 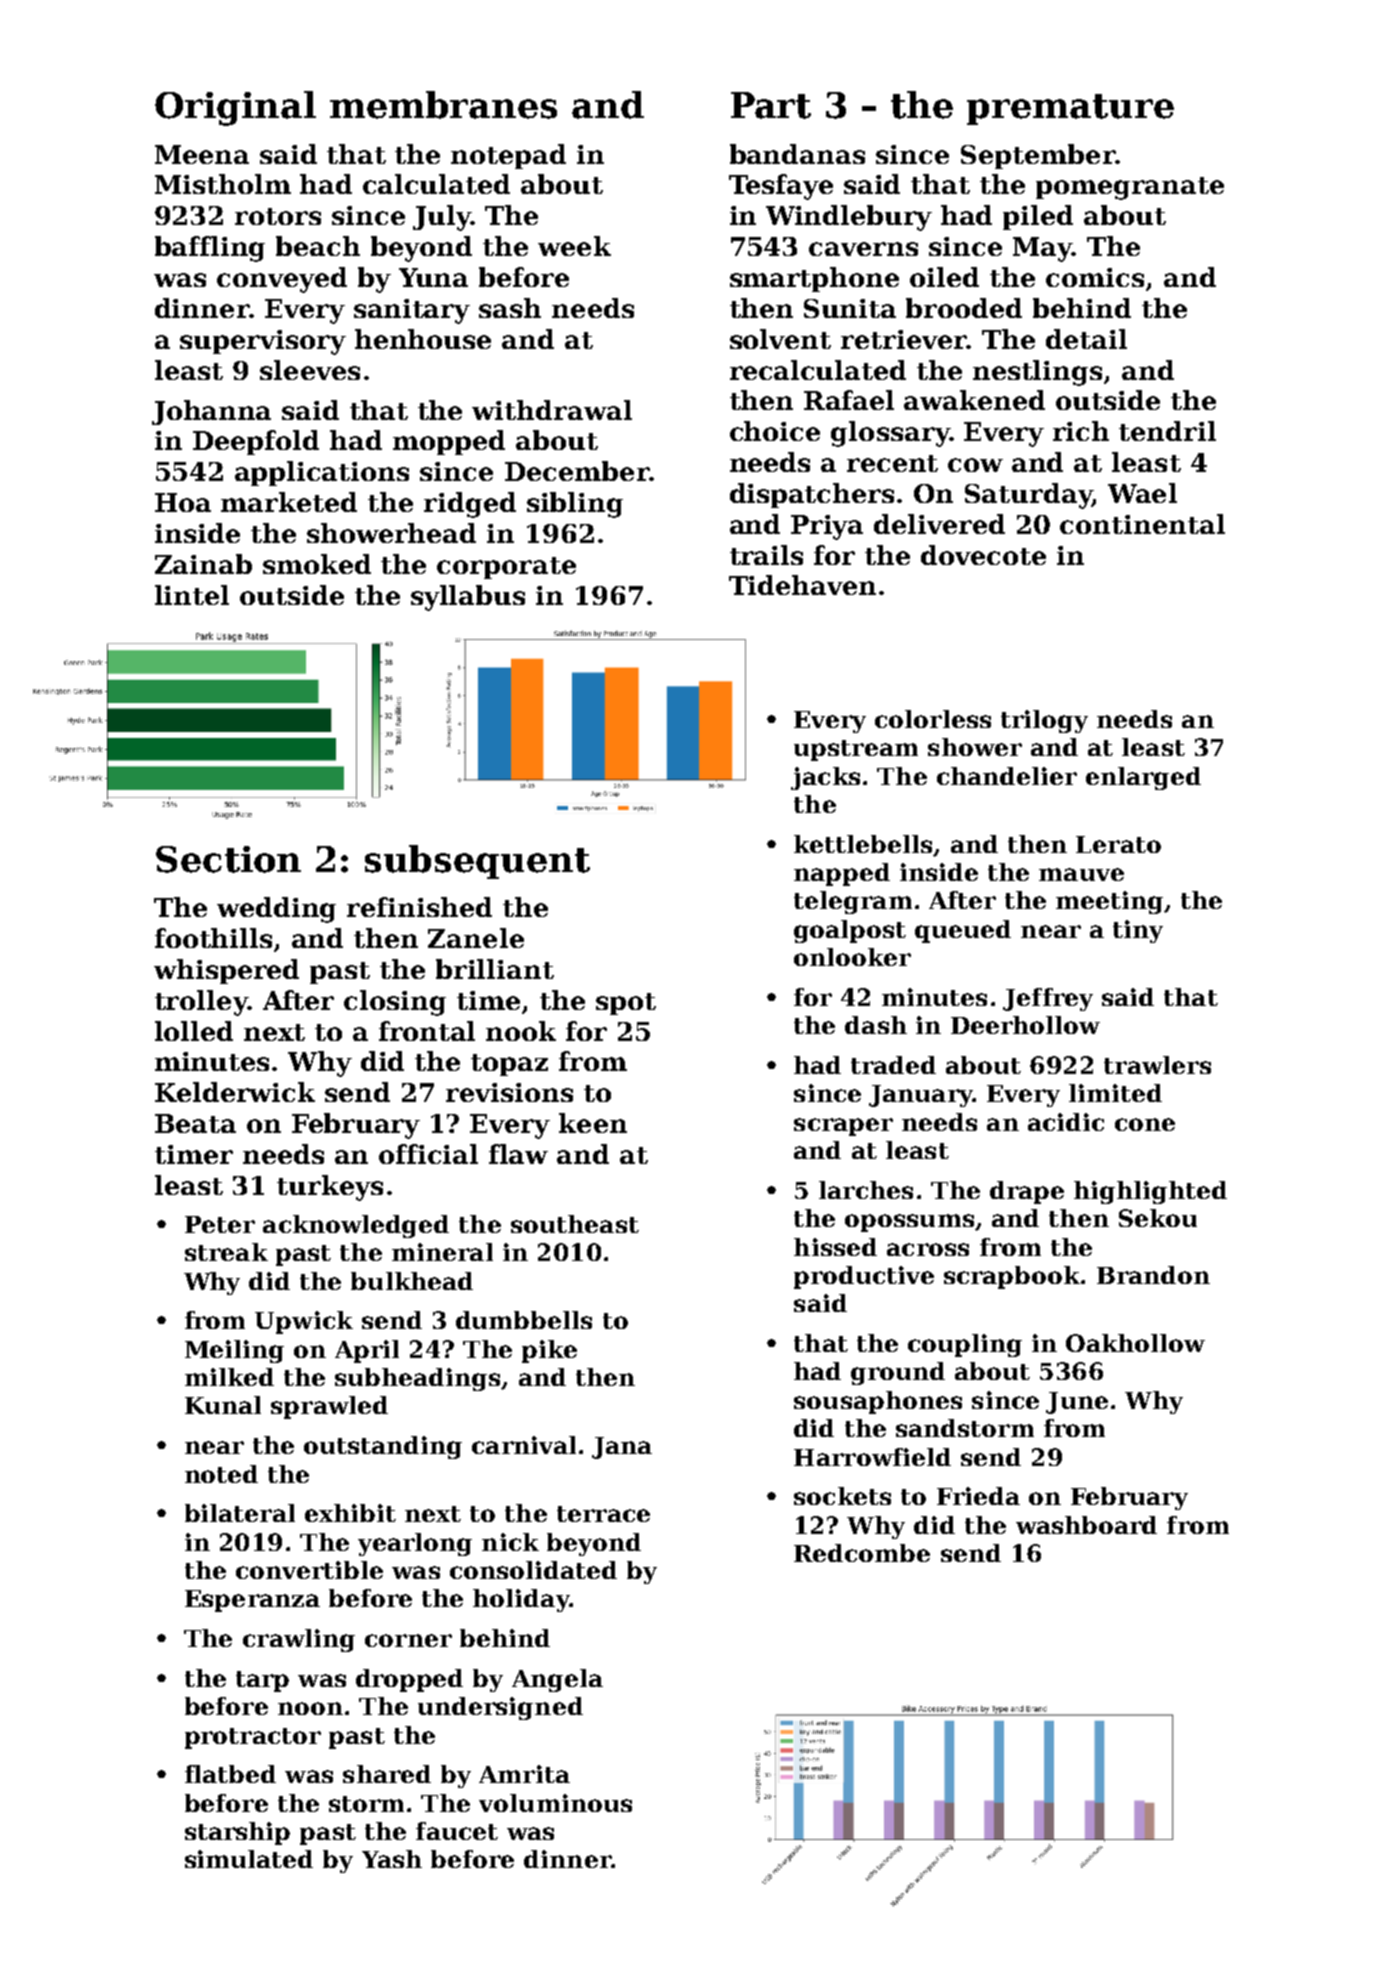 I want to click on jacks, so click(x=825, y=778).
